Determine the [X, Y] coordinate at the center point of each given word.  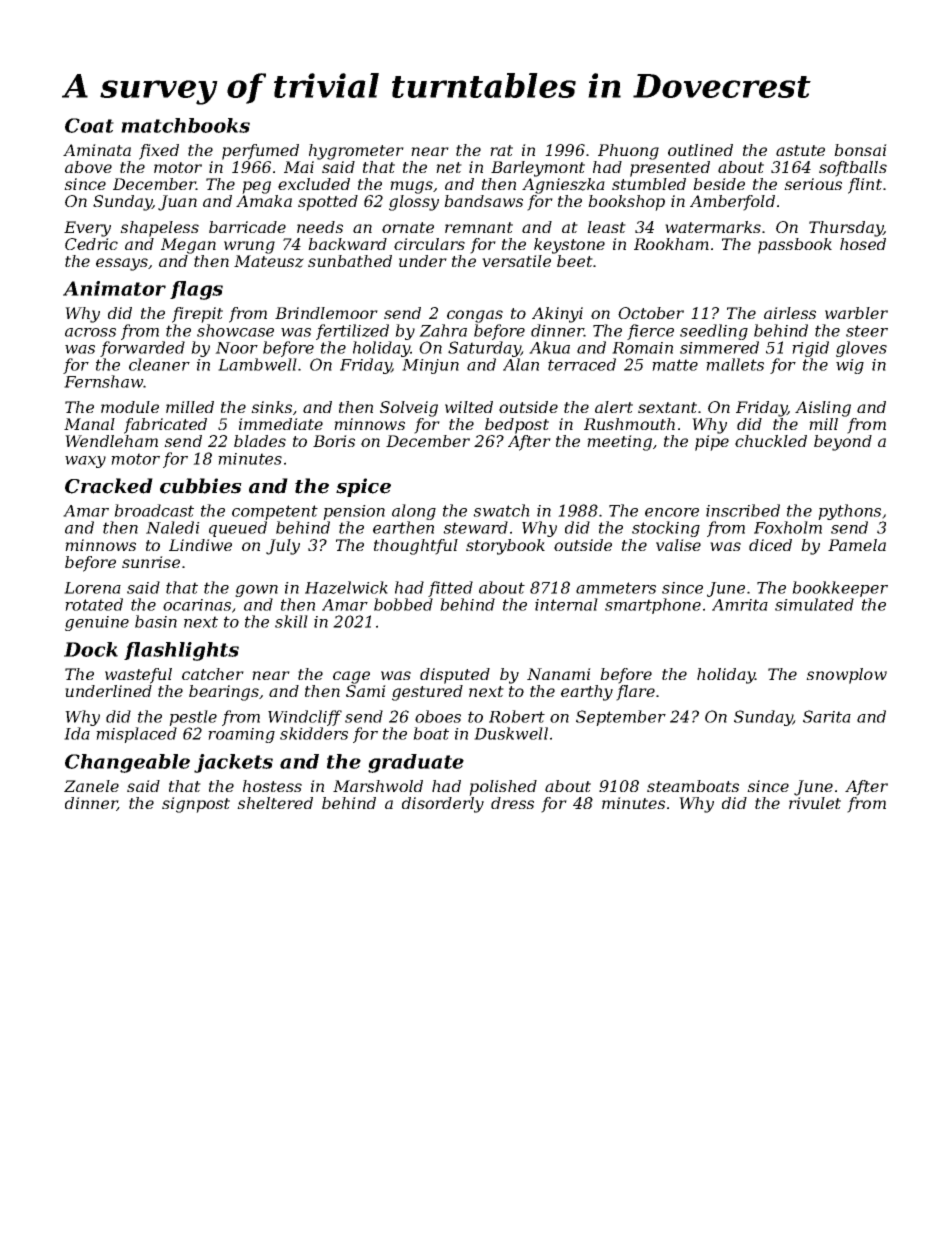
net [449, 167]
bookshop [626, 203]
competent [275, 512]
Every [87, 229]
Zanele [91, 786]
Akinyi [557, 315]
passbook [795, 246]
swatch [501, 510]
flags [196, 290]
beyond [843, 443]
